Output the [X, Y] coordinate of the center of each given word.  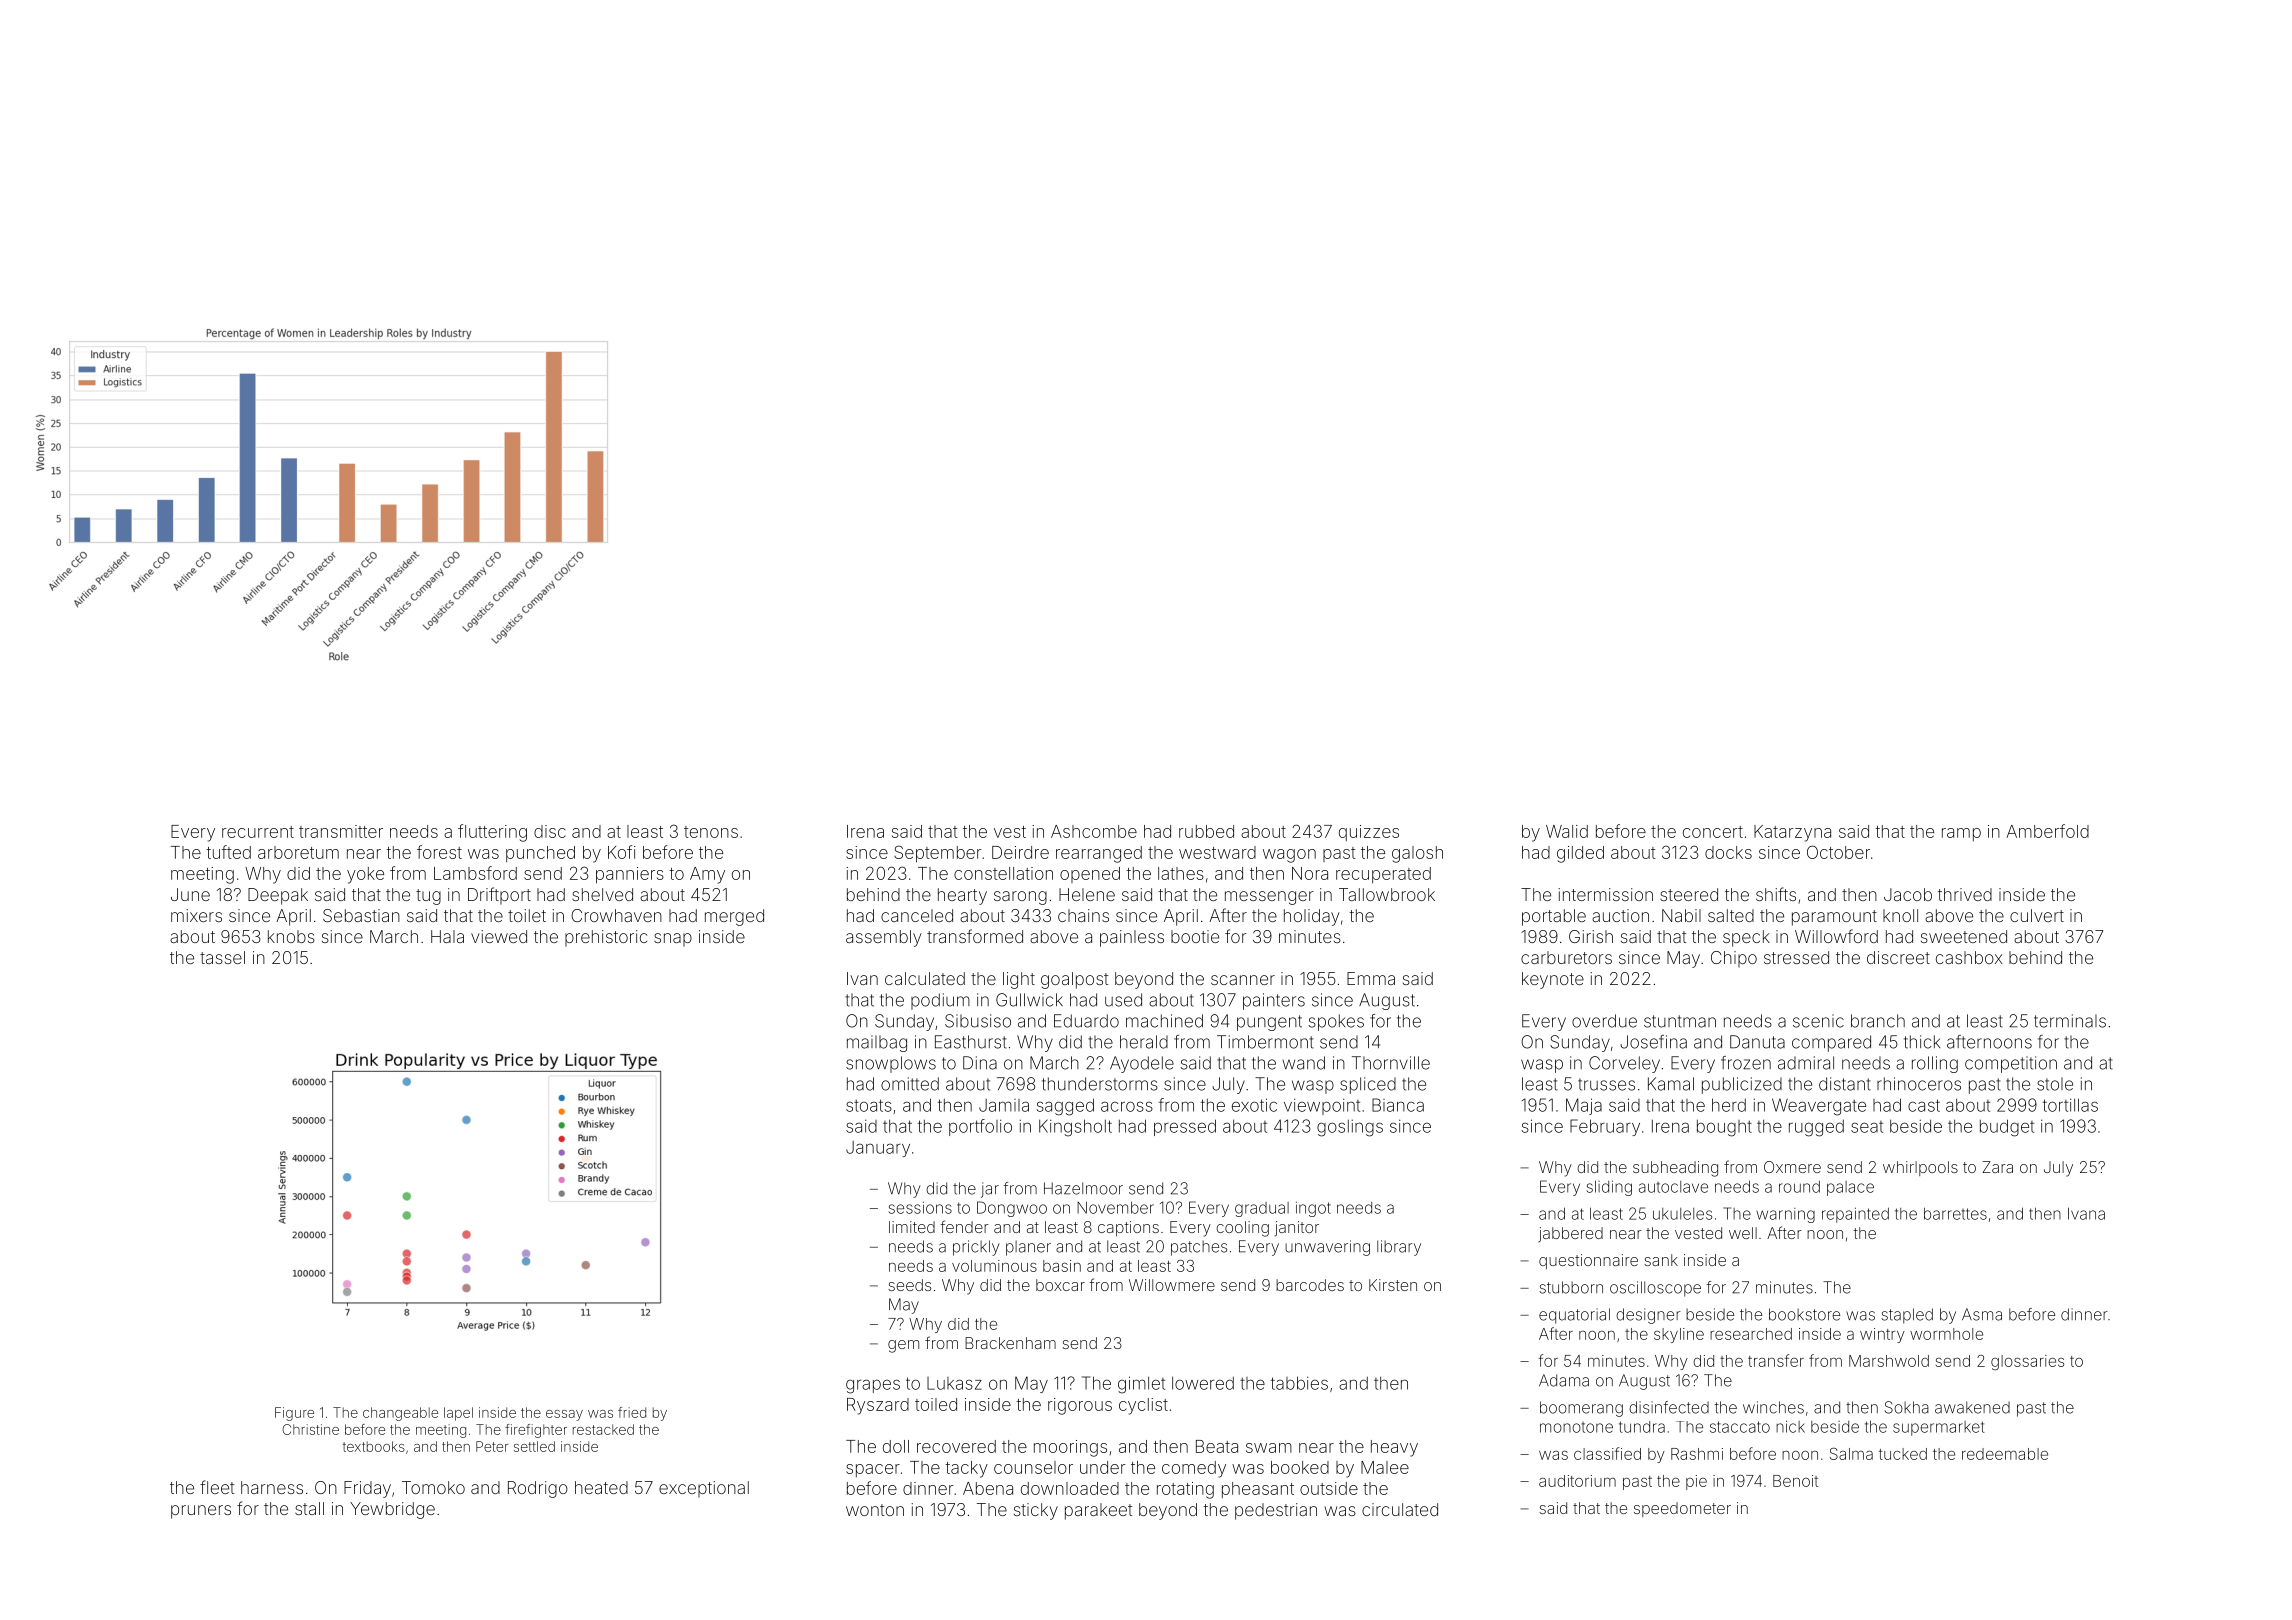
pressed [1185, 1127]
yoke [365, 875]
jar [990, 1190]
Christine [310, 1429]
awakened [1972, 1407]
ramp [1961, 834]
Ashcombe [1094, 831]
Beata [1217, 1446]
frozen [1746, 1063]
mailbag [877, 1043]
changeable [400, 1414]
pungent [1269, 1023]
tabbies [1299, 1383]
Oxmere [1792, 1167]
